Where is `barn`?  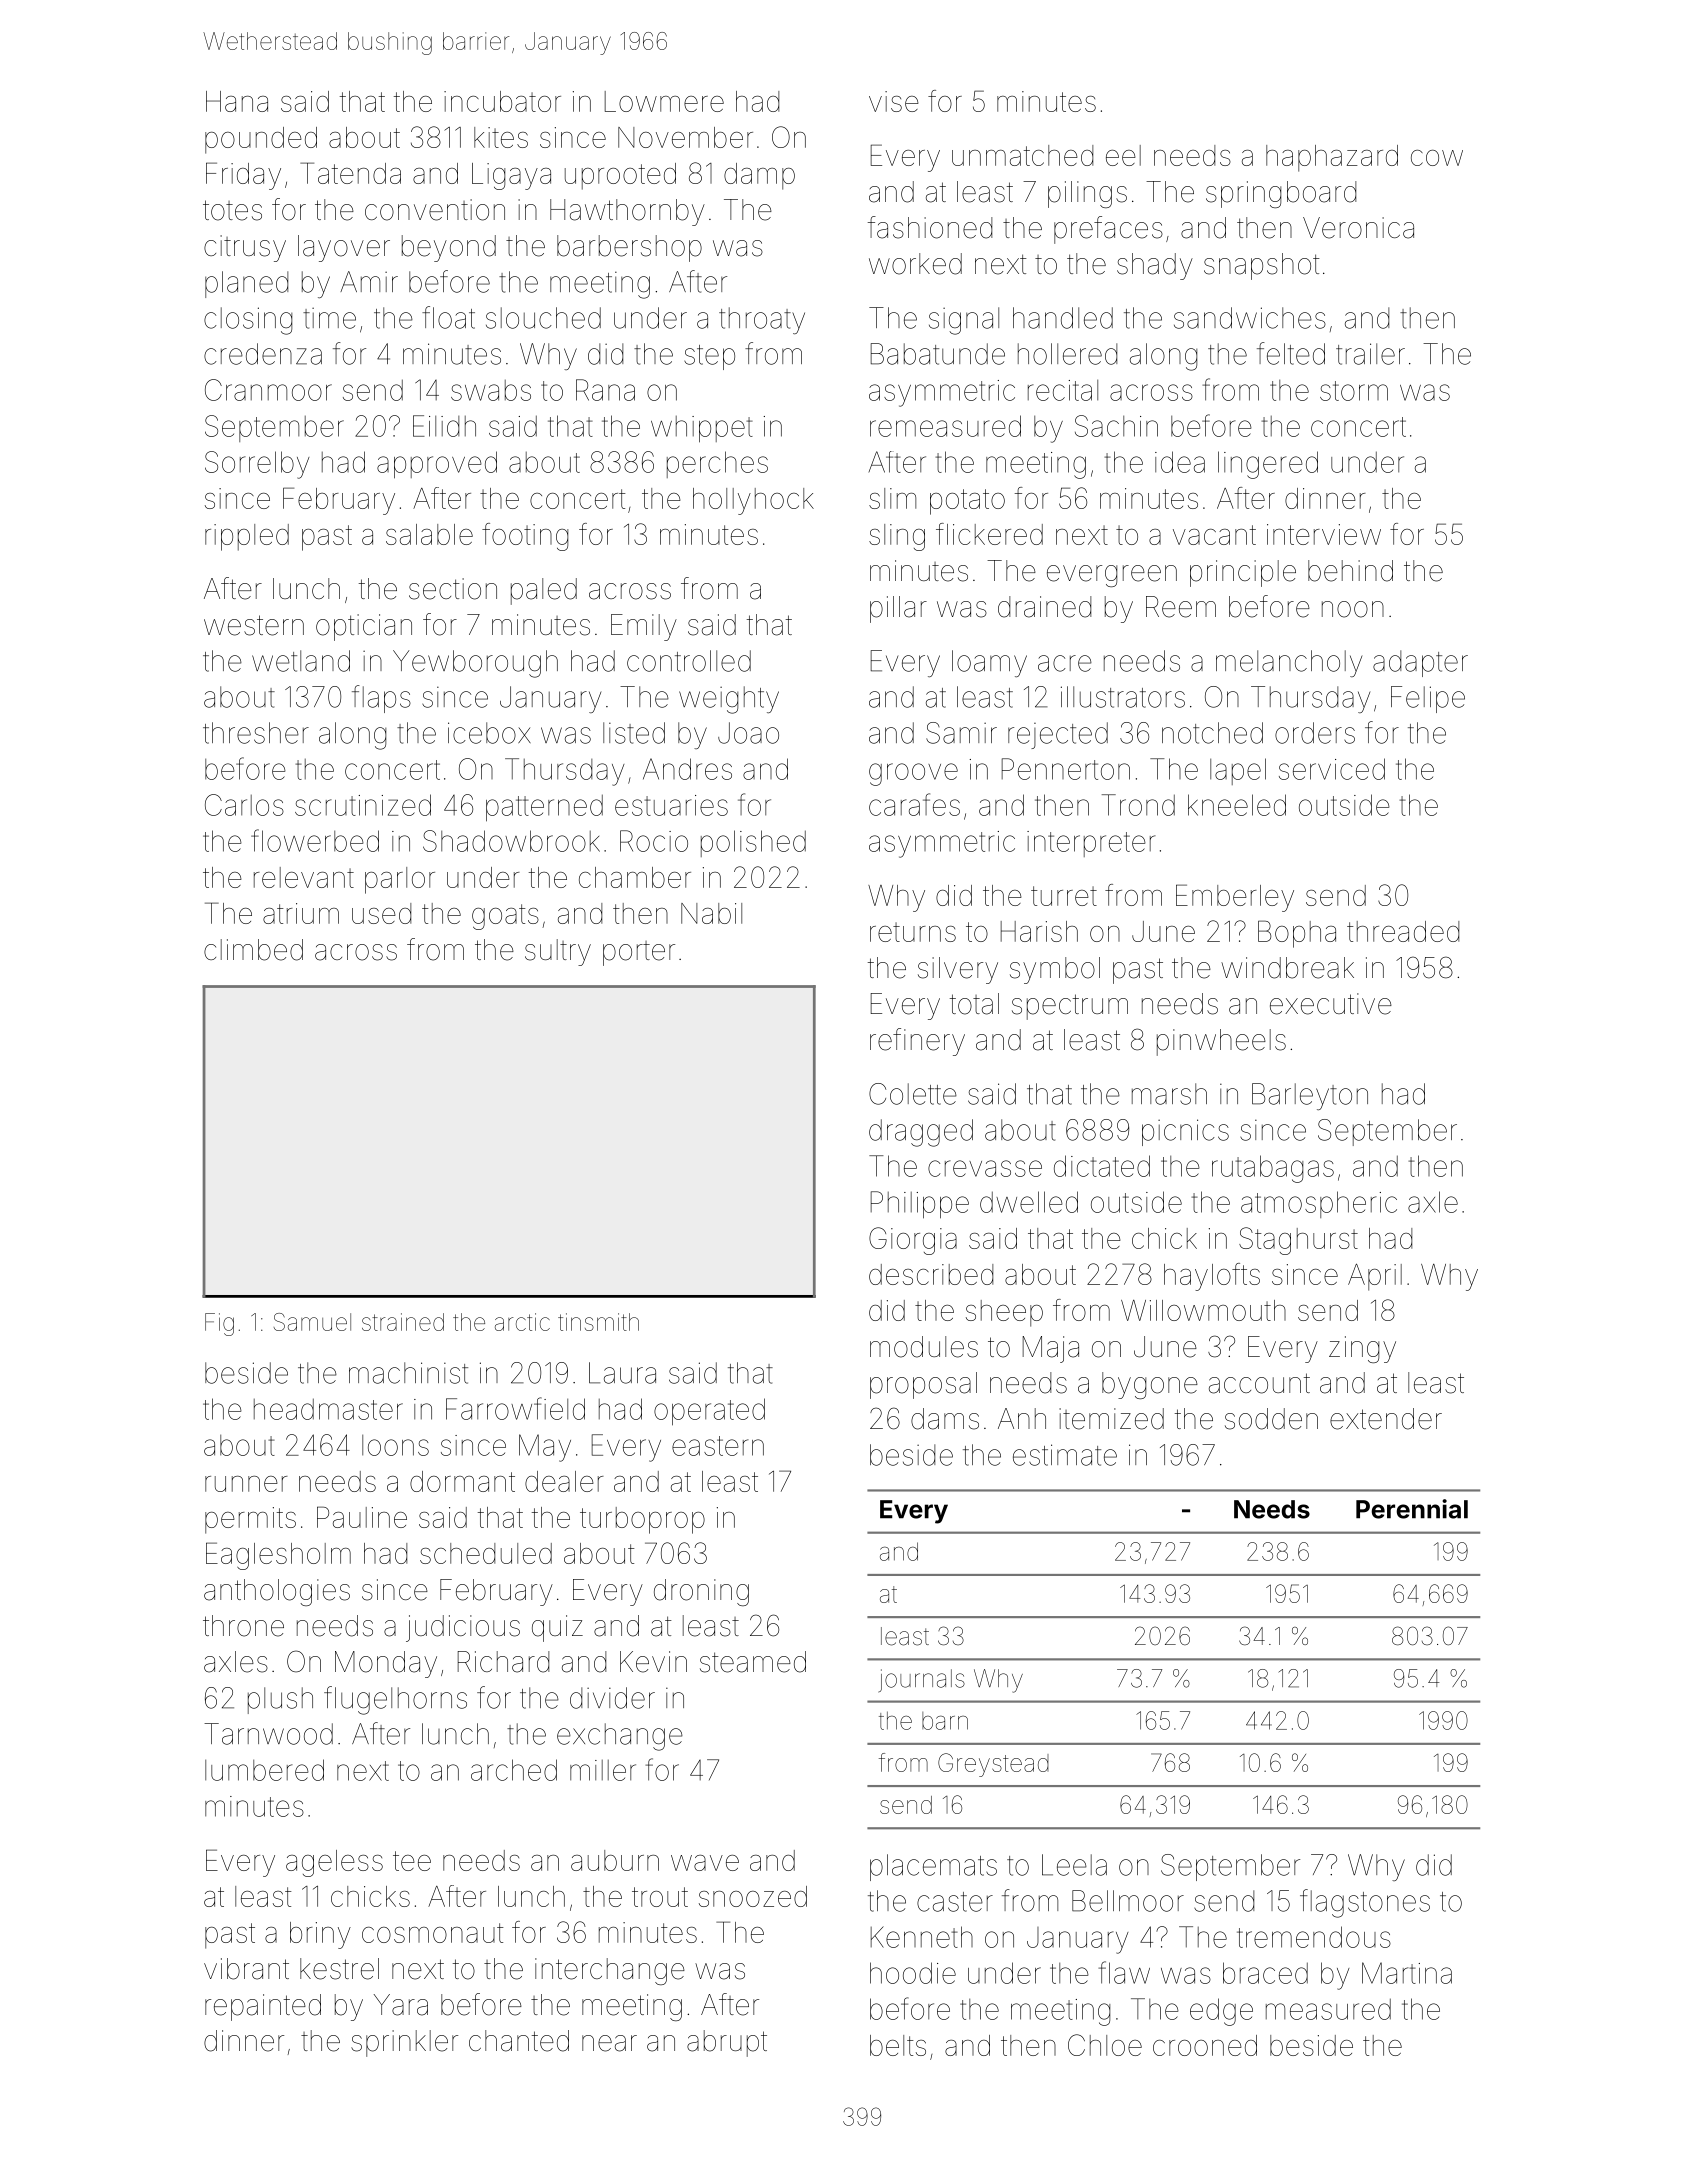 barn is located at coordinates (945, 1721).
